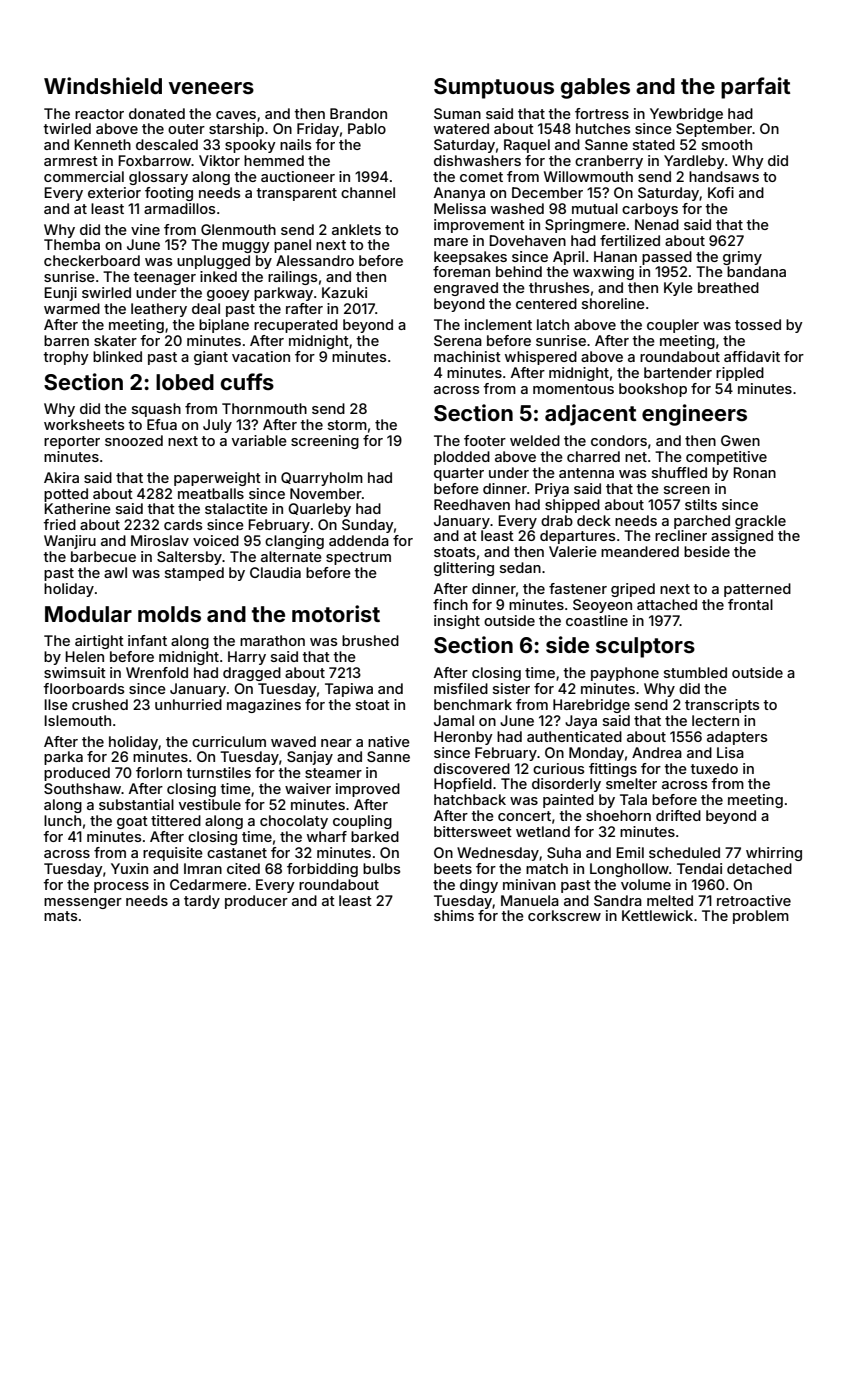  What do you see at coordinates (368, 526) in the screenshot?
I see `Sunday` at bounding box center [368, 526].
